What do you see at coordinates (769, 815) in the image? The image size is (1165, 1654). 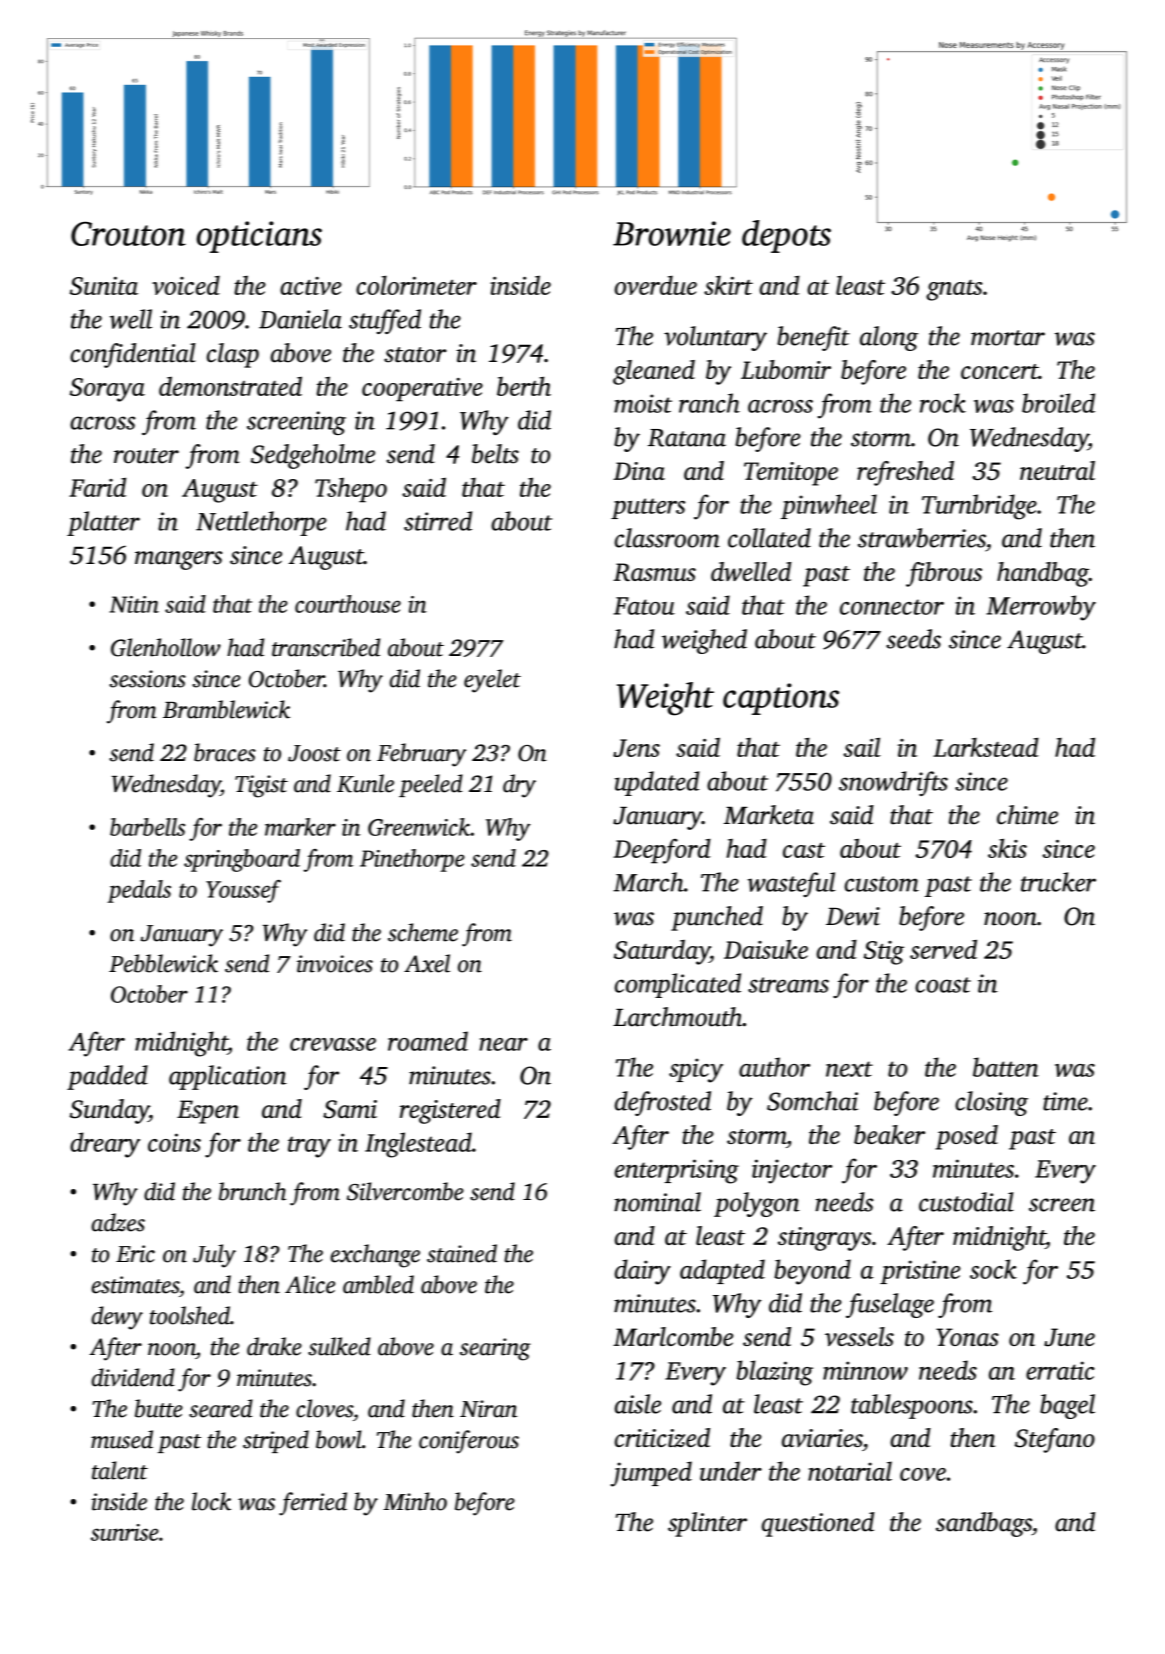 I see `Marketa` at bounding box center [769, 815].
